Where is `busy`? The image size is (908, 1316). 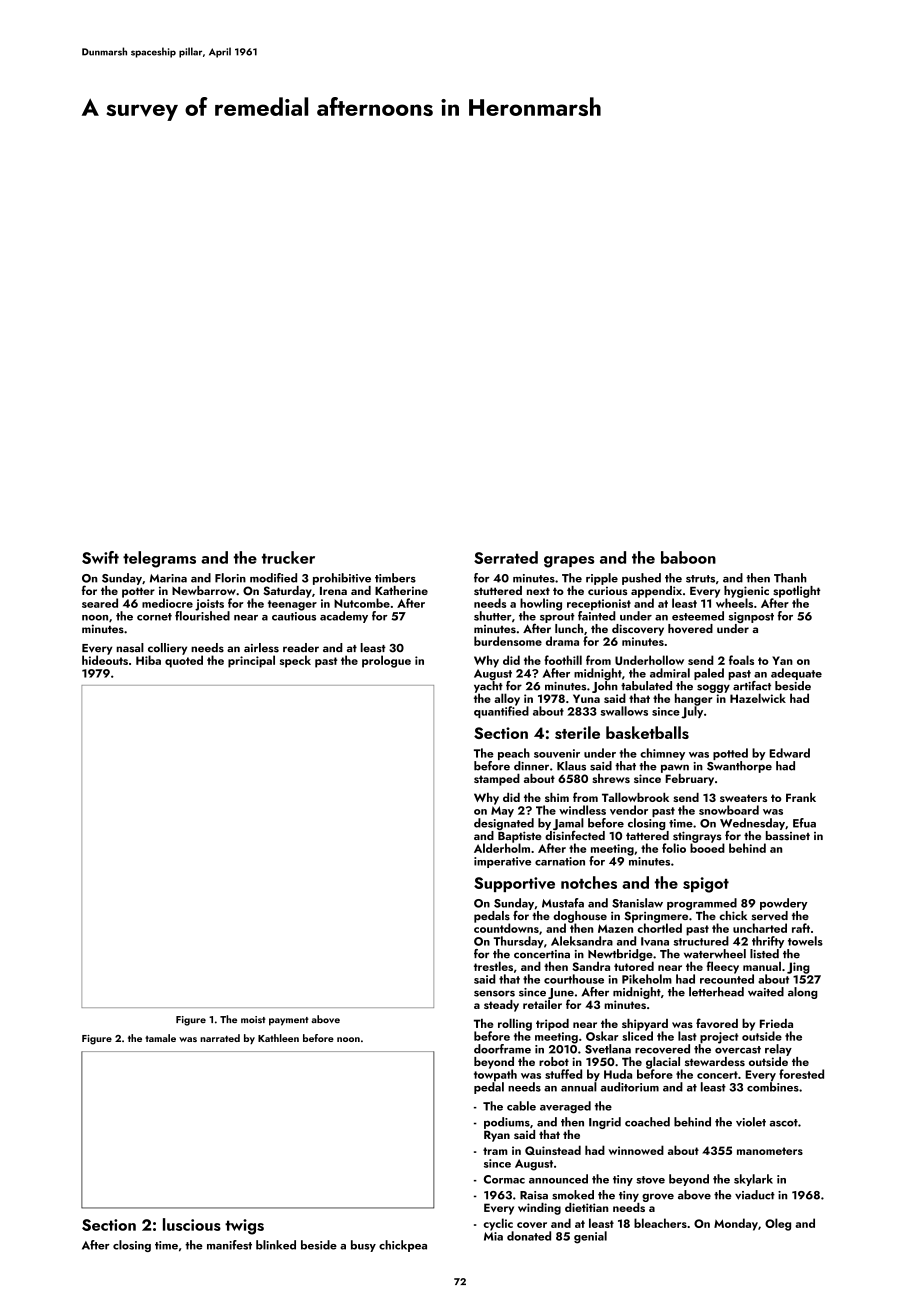
busy is located at coordinates (363, 1246).
